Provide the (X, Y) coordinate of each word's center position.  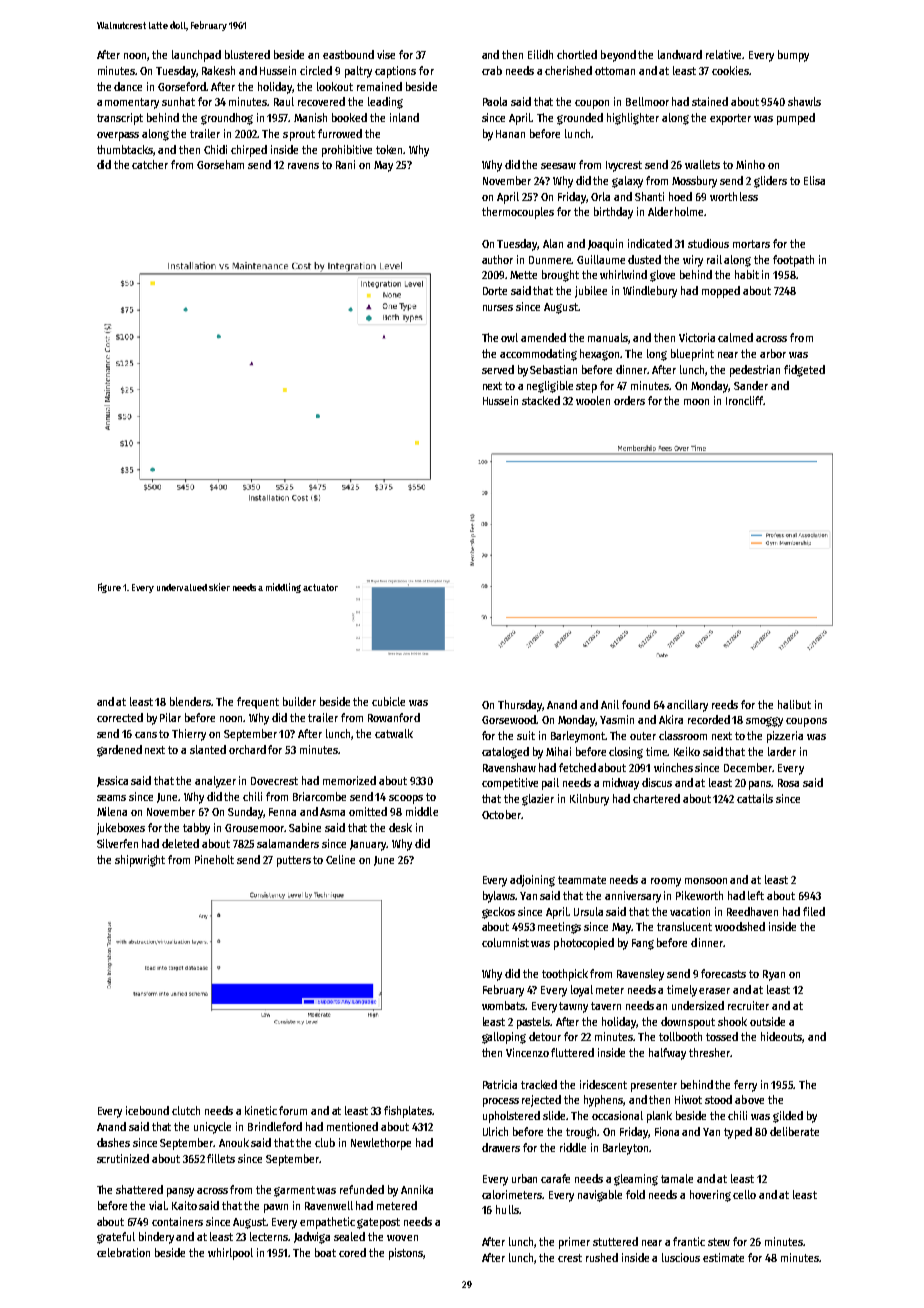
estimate (723, 1257)
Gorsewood (509, 719)
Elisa (814, 180)
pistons (406, 1254)
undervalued (182, 587)
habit (747, 274)
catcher (150, 164)
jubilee (591, 292)
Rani (345, 164)
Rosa (788, 783)
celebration (123, 1252)
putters (294, 861)
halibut (794, 704)
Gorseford (182, 86)
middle (422, 811)
